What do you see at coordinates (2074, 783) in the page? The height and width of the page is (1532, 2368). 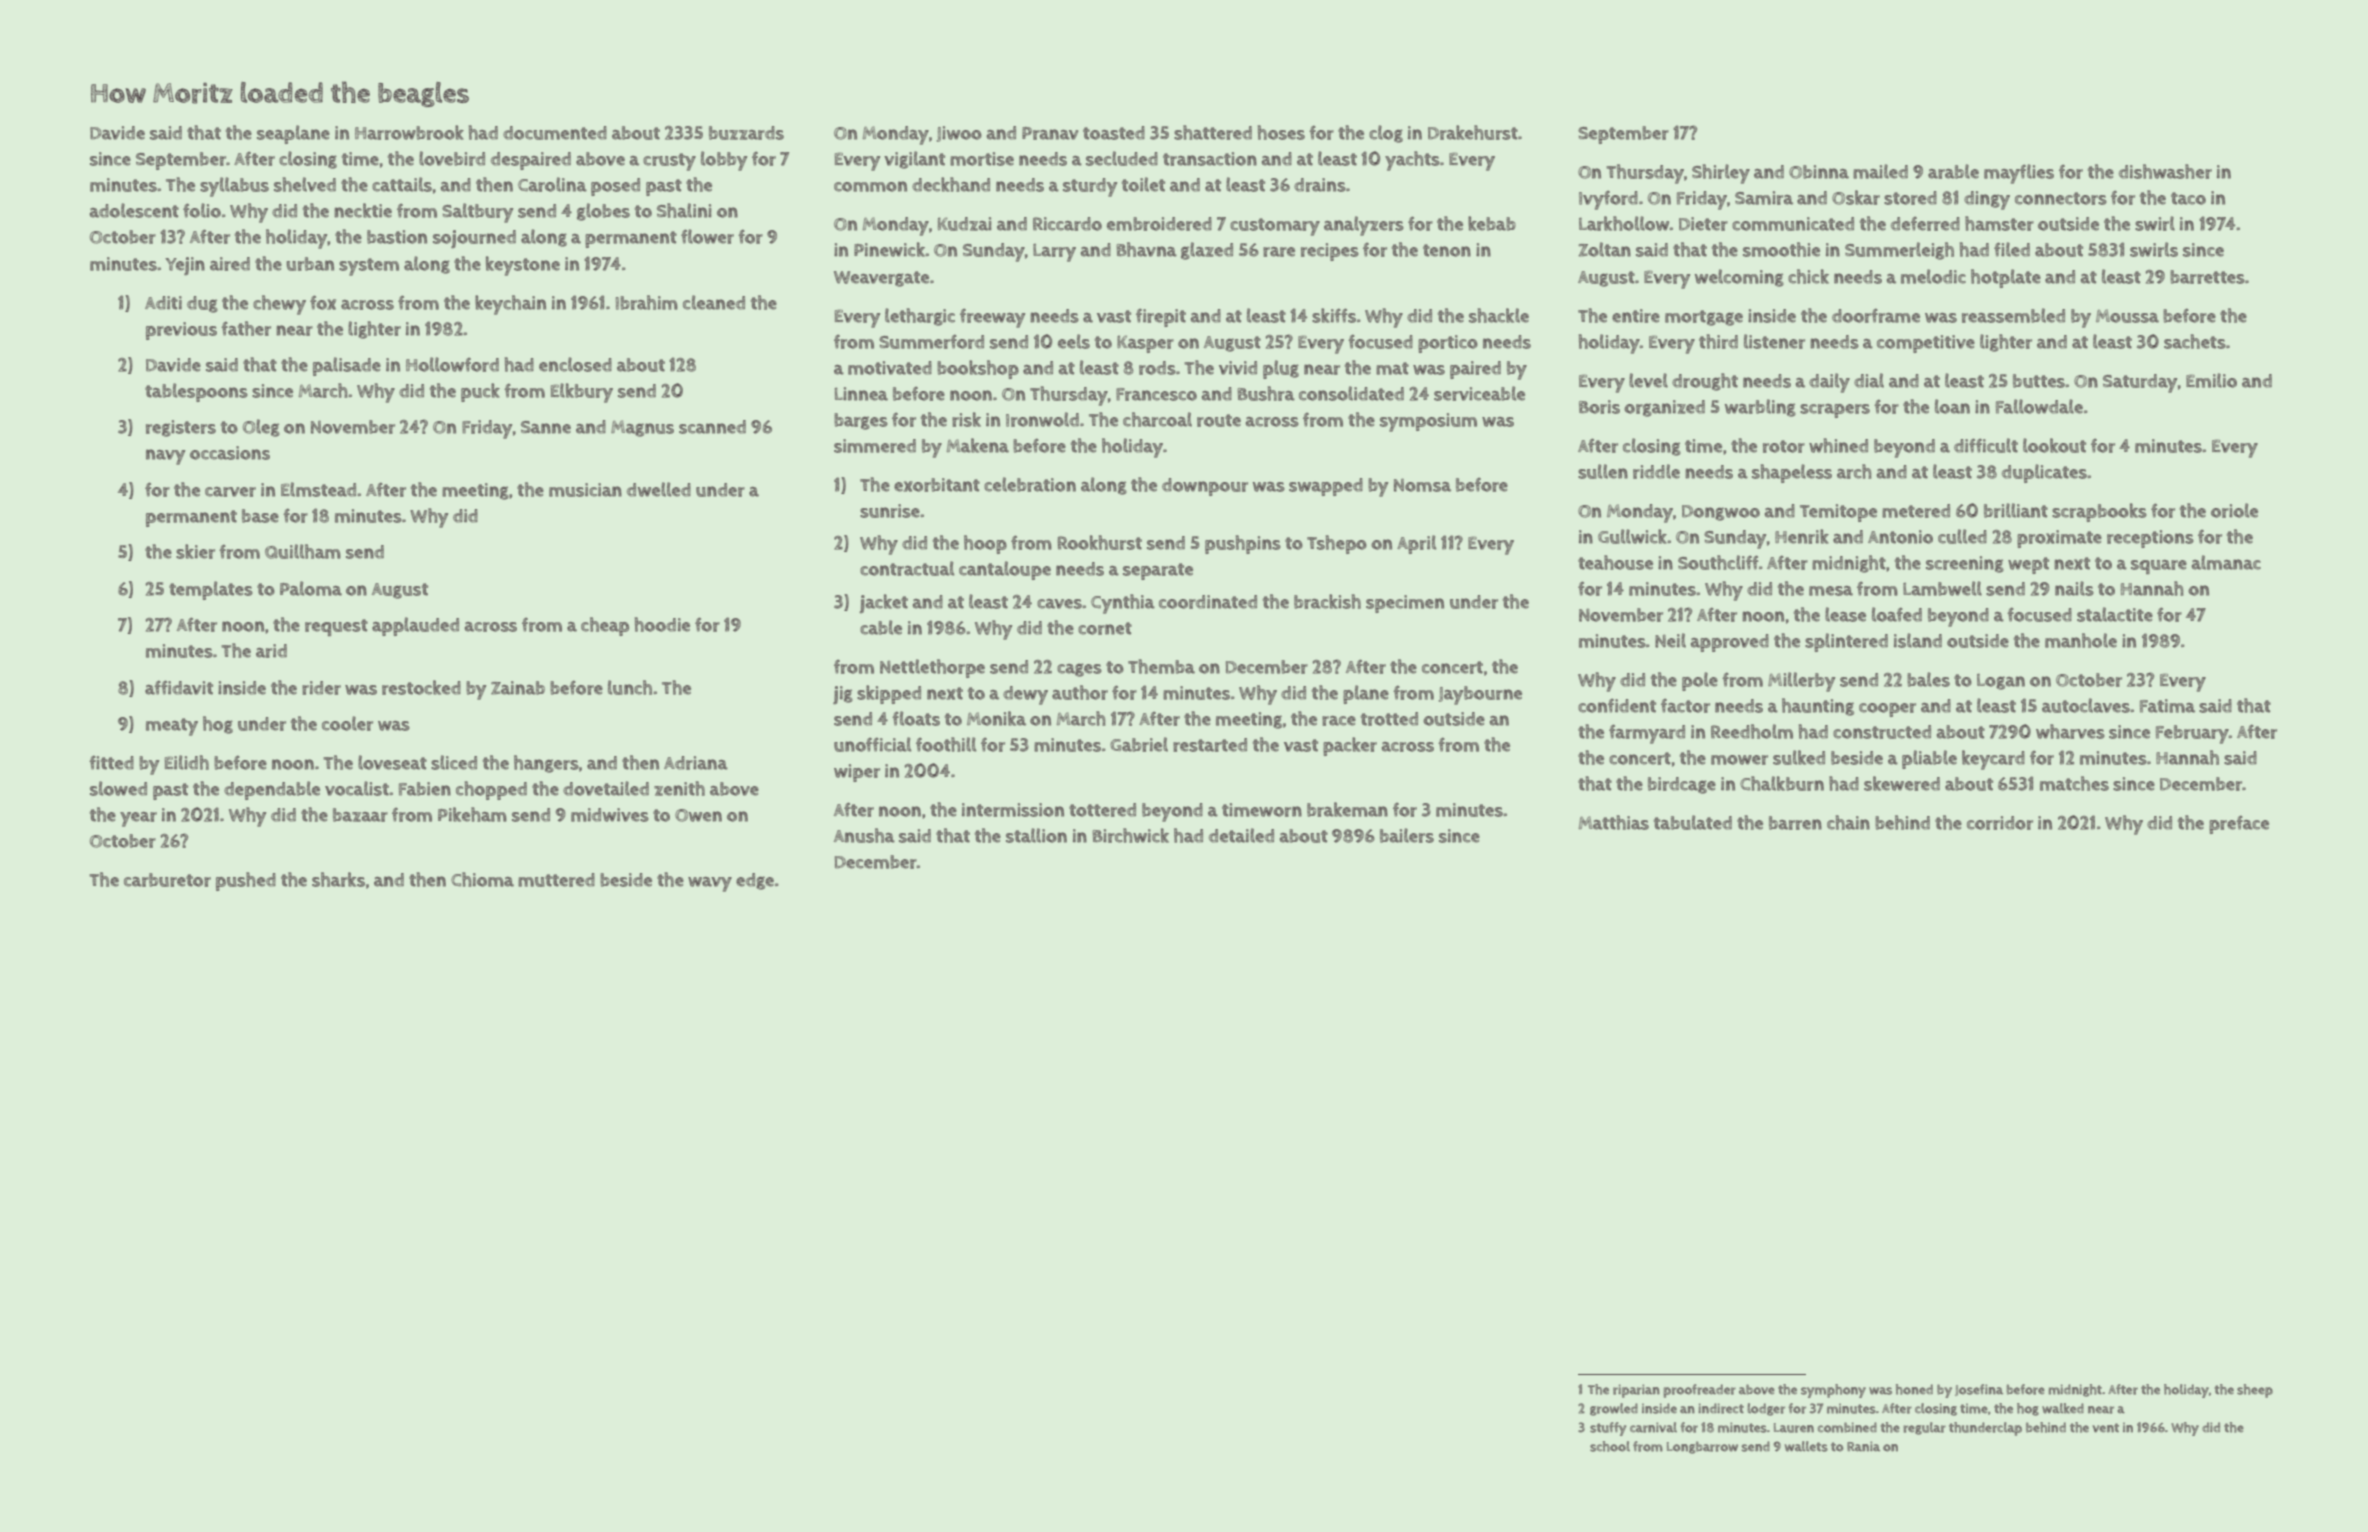 I see `matches` at bounding box center [2074, 783].
